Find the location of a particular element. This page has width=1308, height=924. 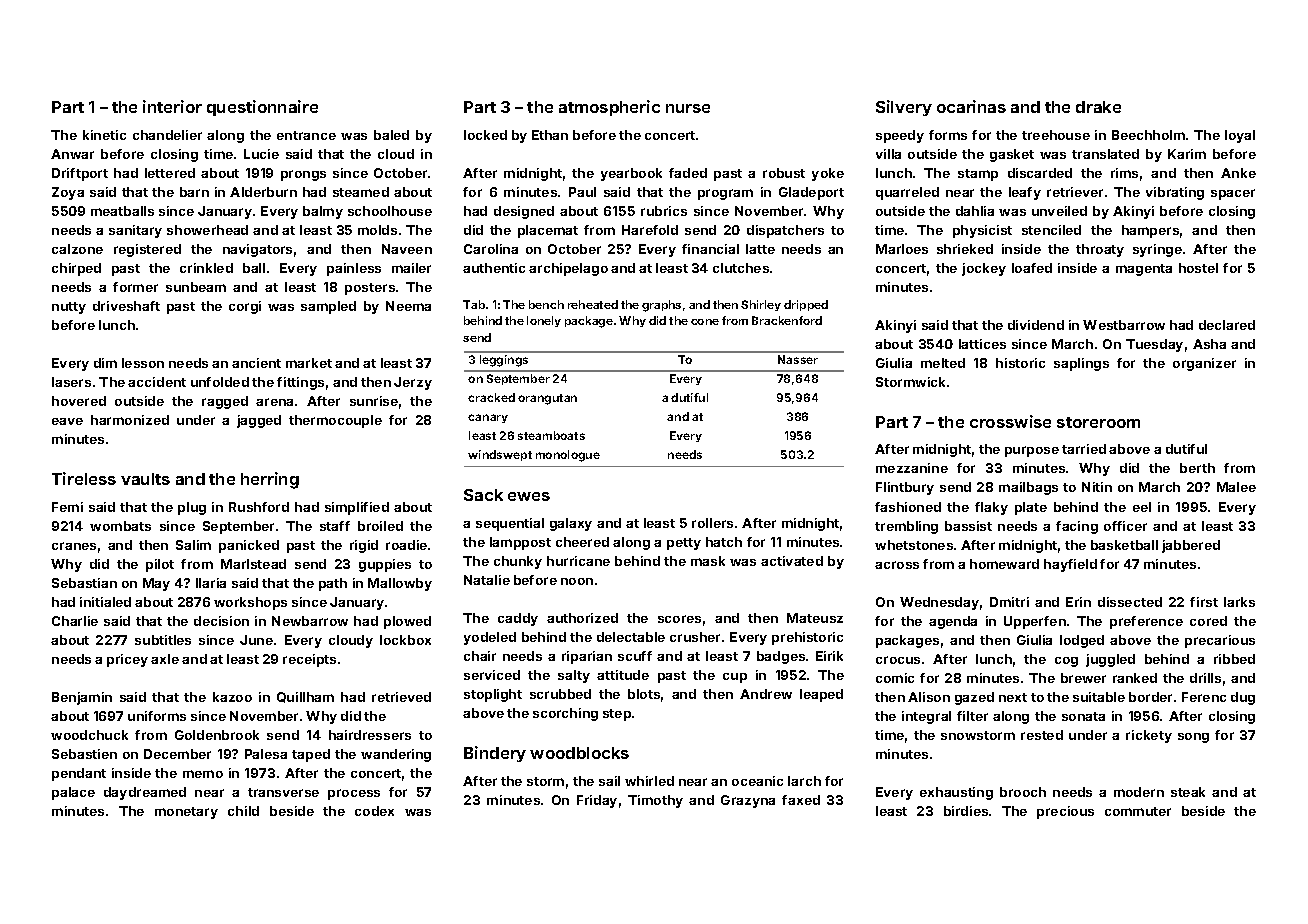

ribbed is located at coordinates (1234, 659).
